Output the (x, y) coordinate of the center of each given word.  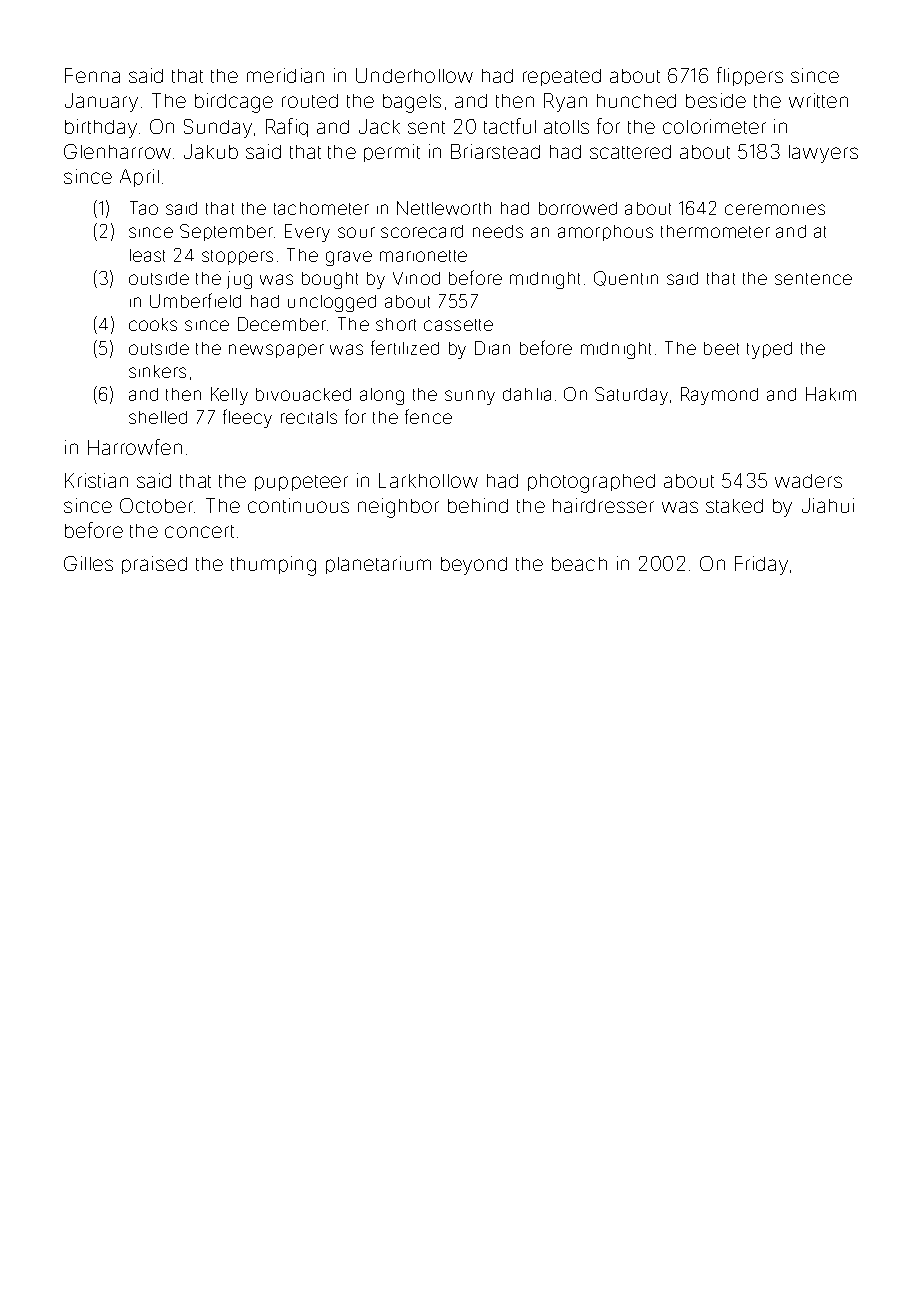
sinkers (157, 371)
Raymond (719, 396)
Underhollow (414, 75)
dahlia (527, 394)
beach (579, 564)
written (818, 100)
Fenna (92, 75)
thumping (273, 566)
